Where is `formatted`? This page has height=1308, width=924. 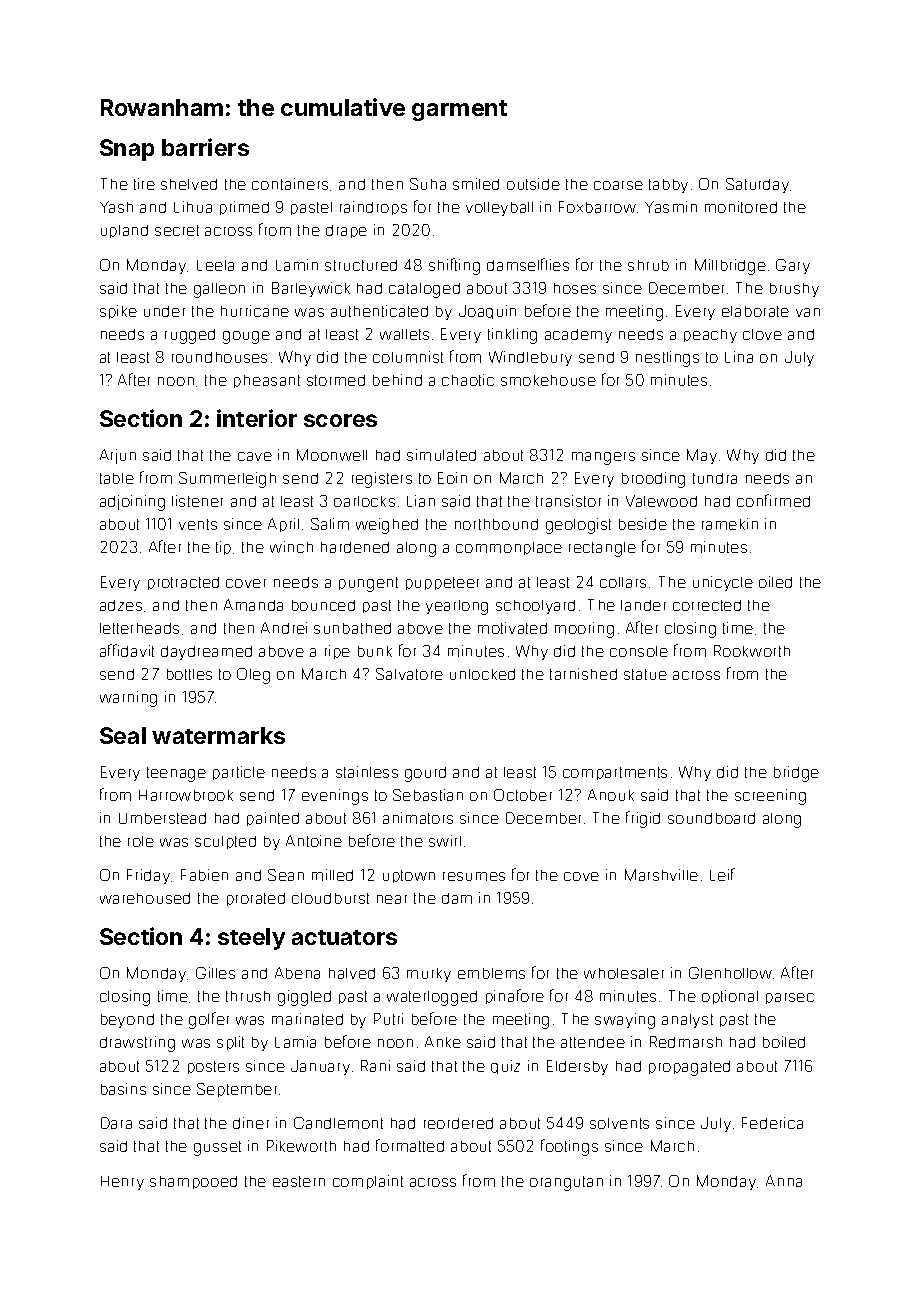
formatted is located at coordinates (410, 1145).
